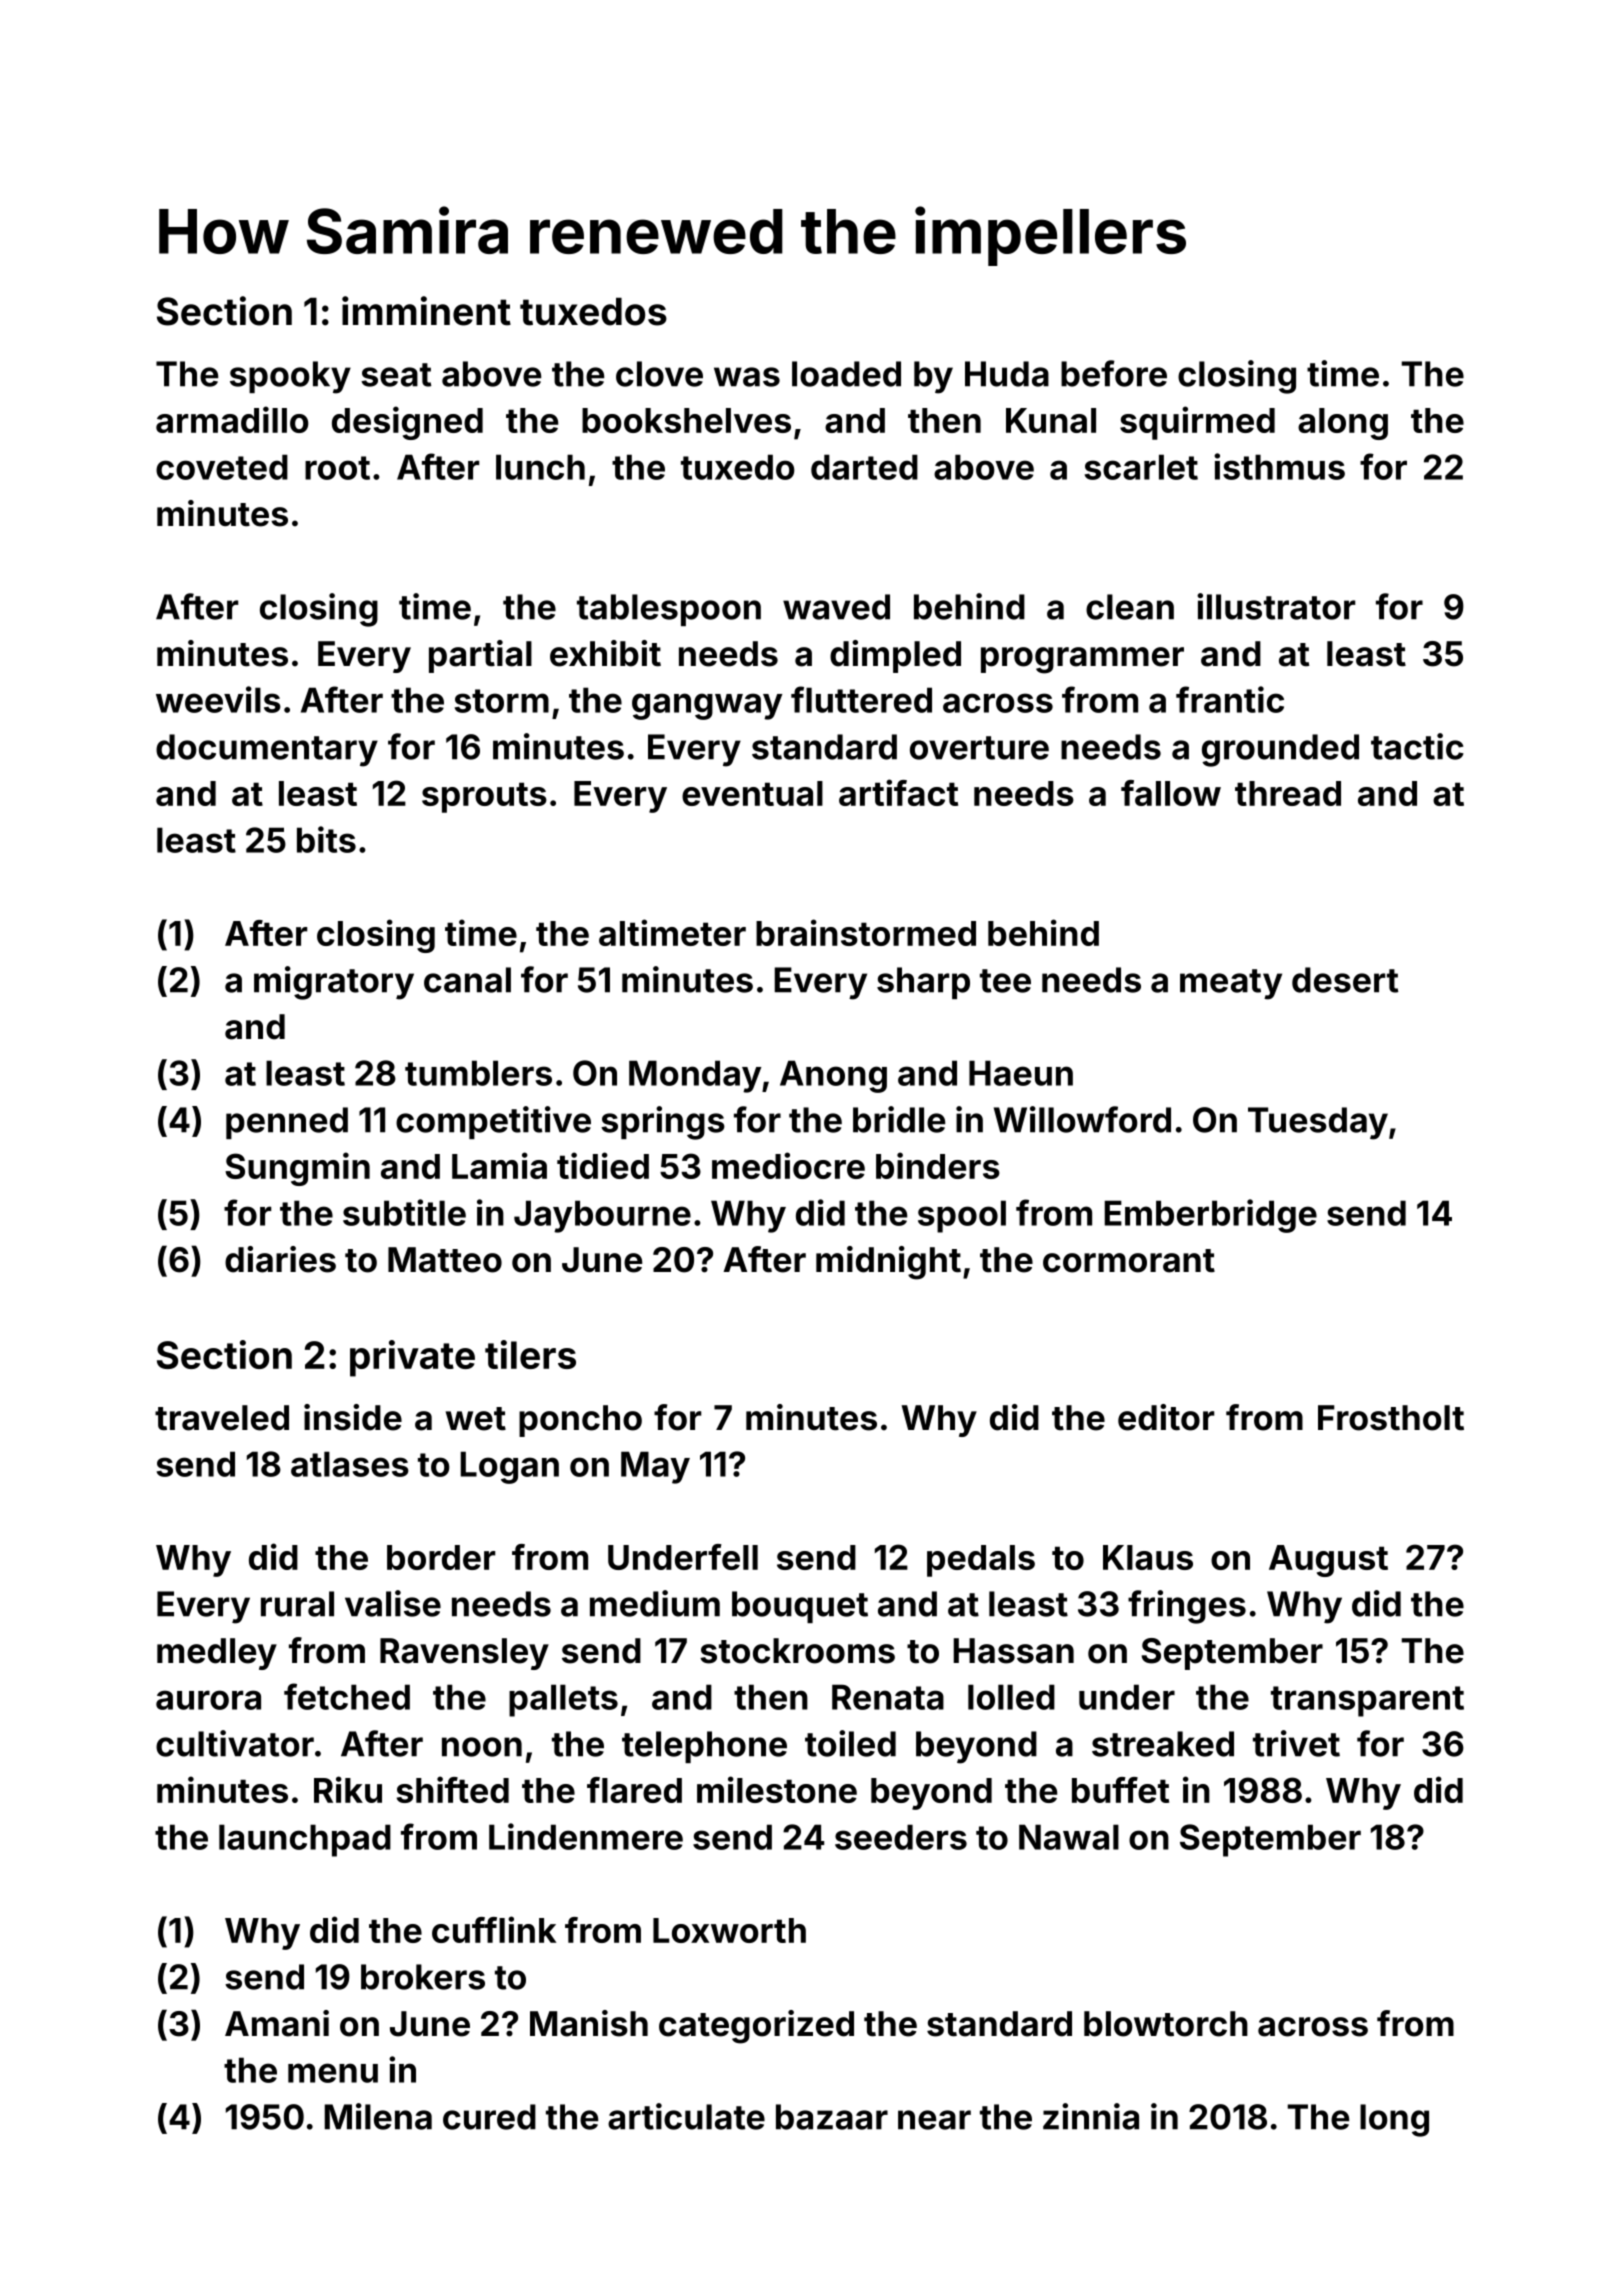 This image has height=2292, width=1620. What do you see at coordinates (1007, 374) in the image?
I see `Huda` at bounding box center [1007, 374].
